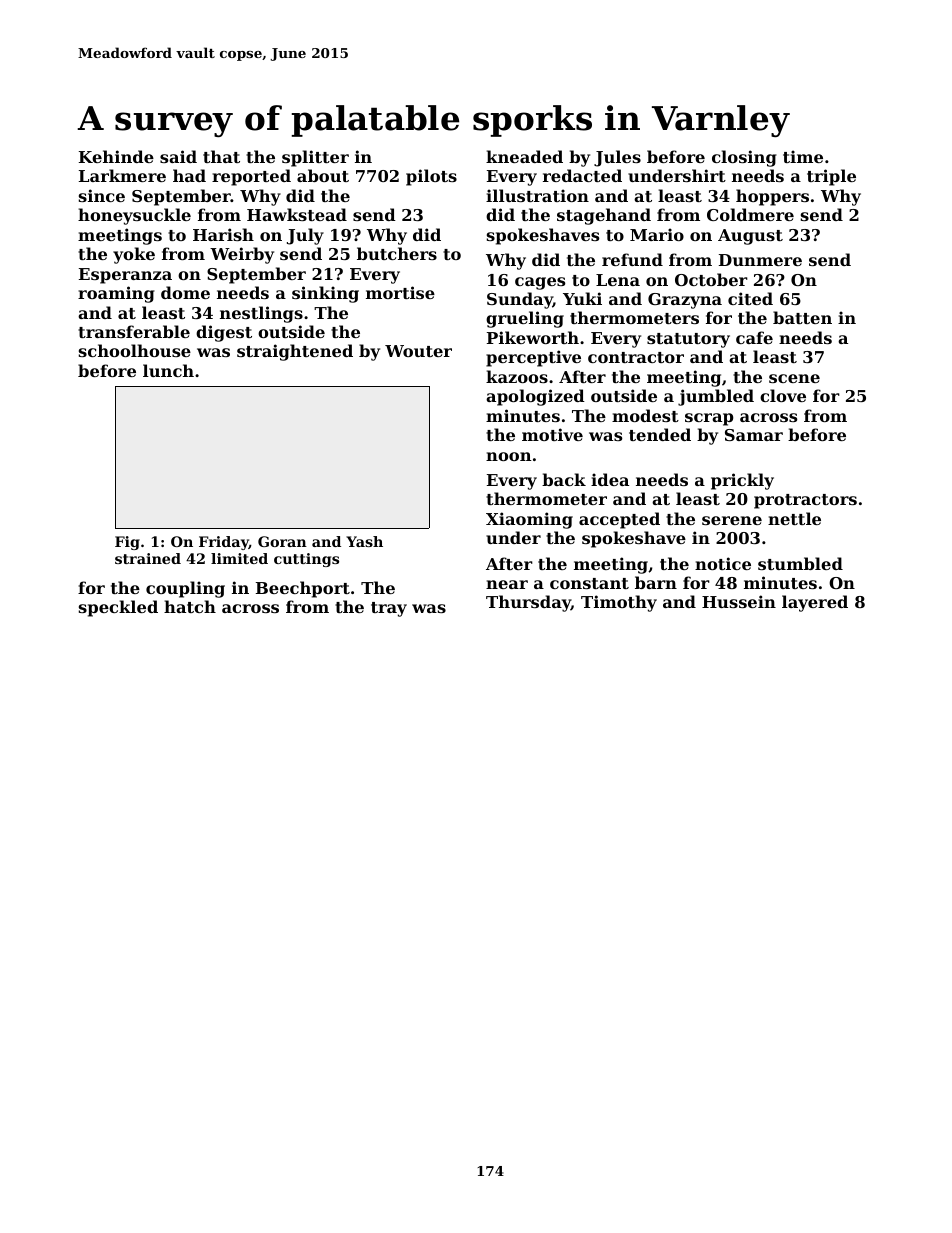  What do you see at coordinates (535, 397) in the screenshot?
I see `apologized` at bounding box center [535, 397].
